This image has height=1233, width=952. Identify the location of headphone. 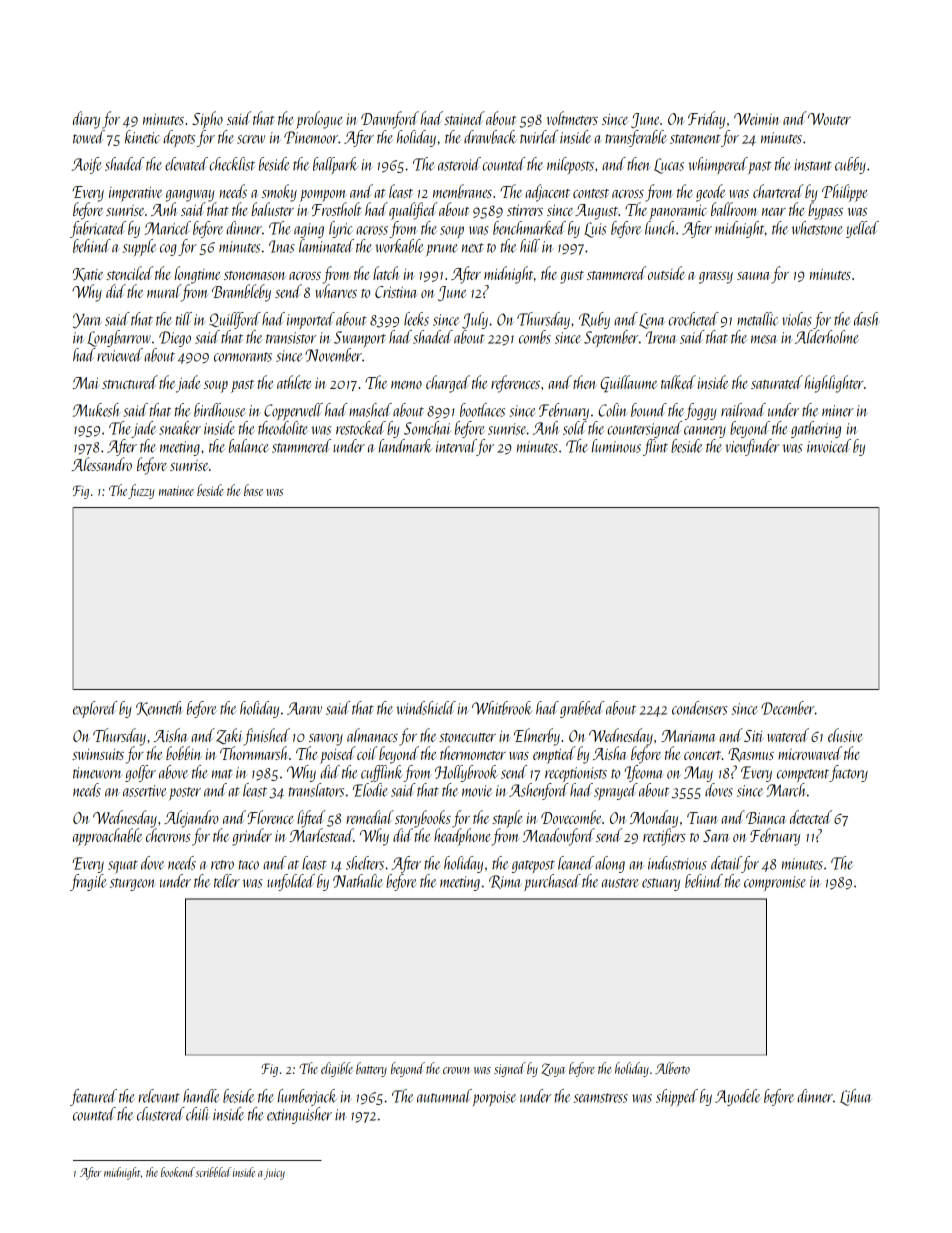
(462, 837).
